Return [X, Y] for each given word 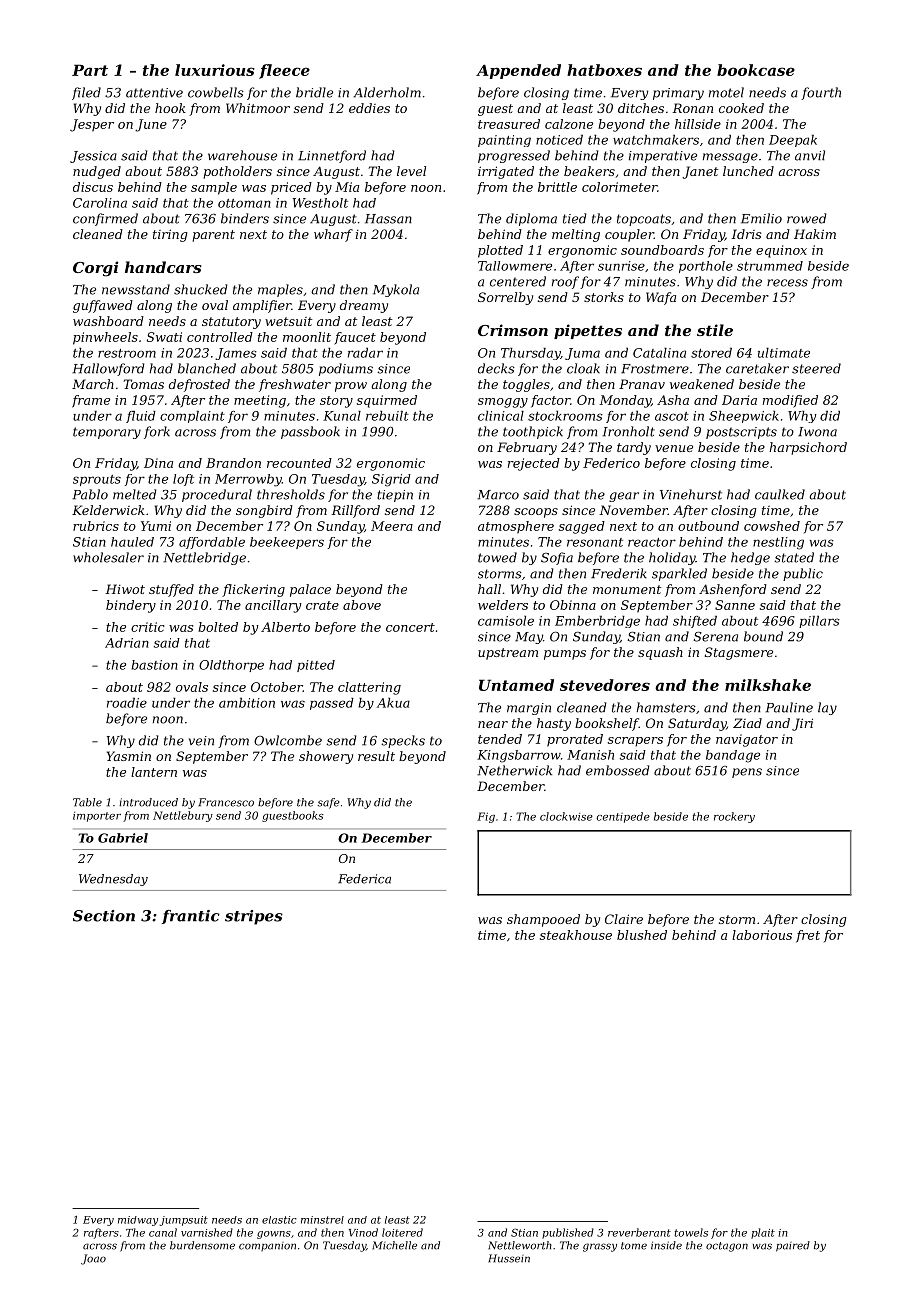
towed [497, 557]
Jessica [93, 157]
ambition [247, 703]
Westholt [320, 203]
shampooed [543, 920]
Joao [93, 1259]
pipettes [588, 331]
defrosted [199, 385]
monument [627, 589]
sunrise [621, 266]
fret [808, 936]
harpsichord [808, 448]
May [529, 638]
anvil [810, 155]
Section [104, 916]
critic [147, 627]
